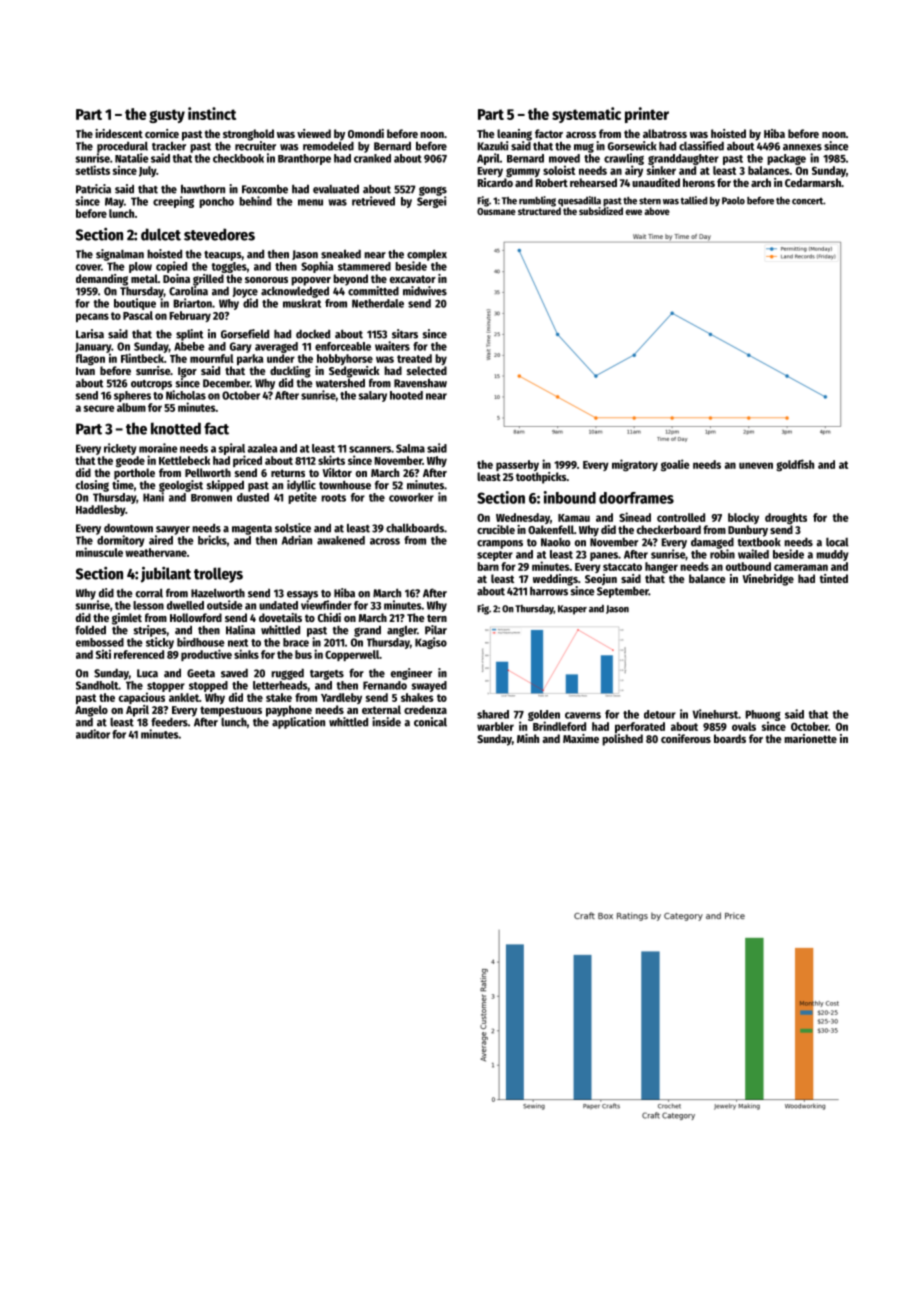 The image size is (924, 1308). Describe the element at coordinates (414, 358) in the screenshot. I see `treated` at that location.
